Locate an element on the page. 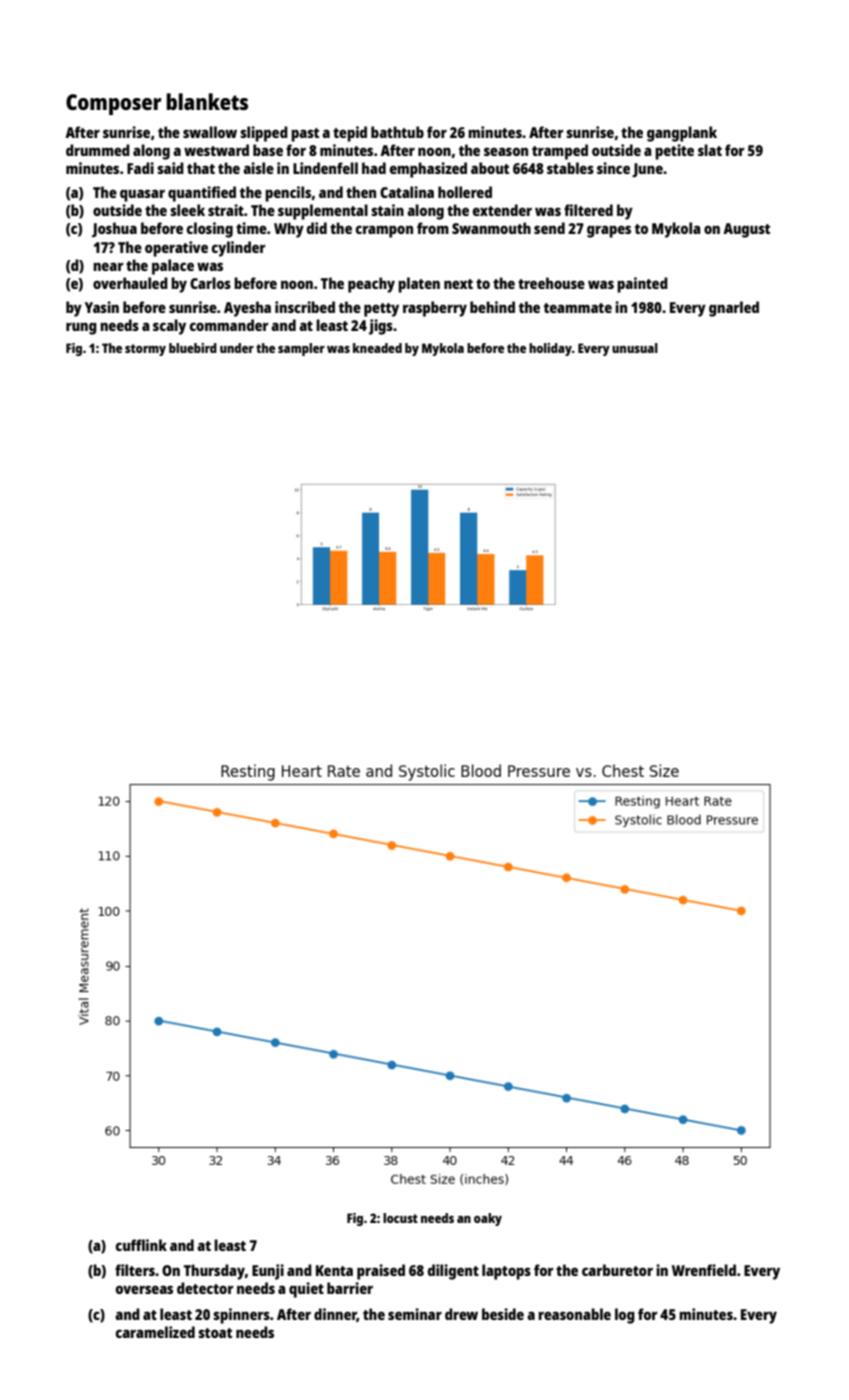  gangplank is located at coordinates (682, 134).
